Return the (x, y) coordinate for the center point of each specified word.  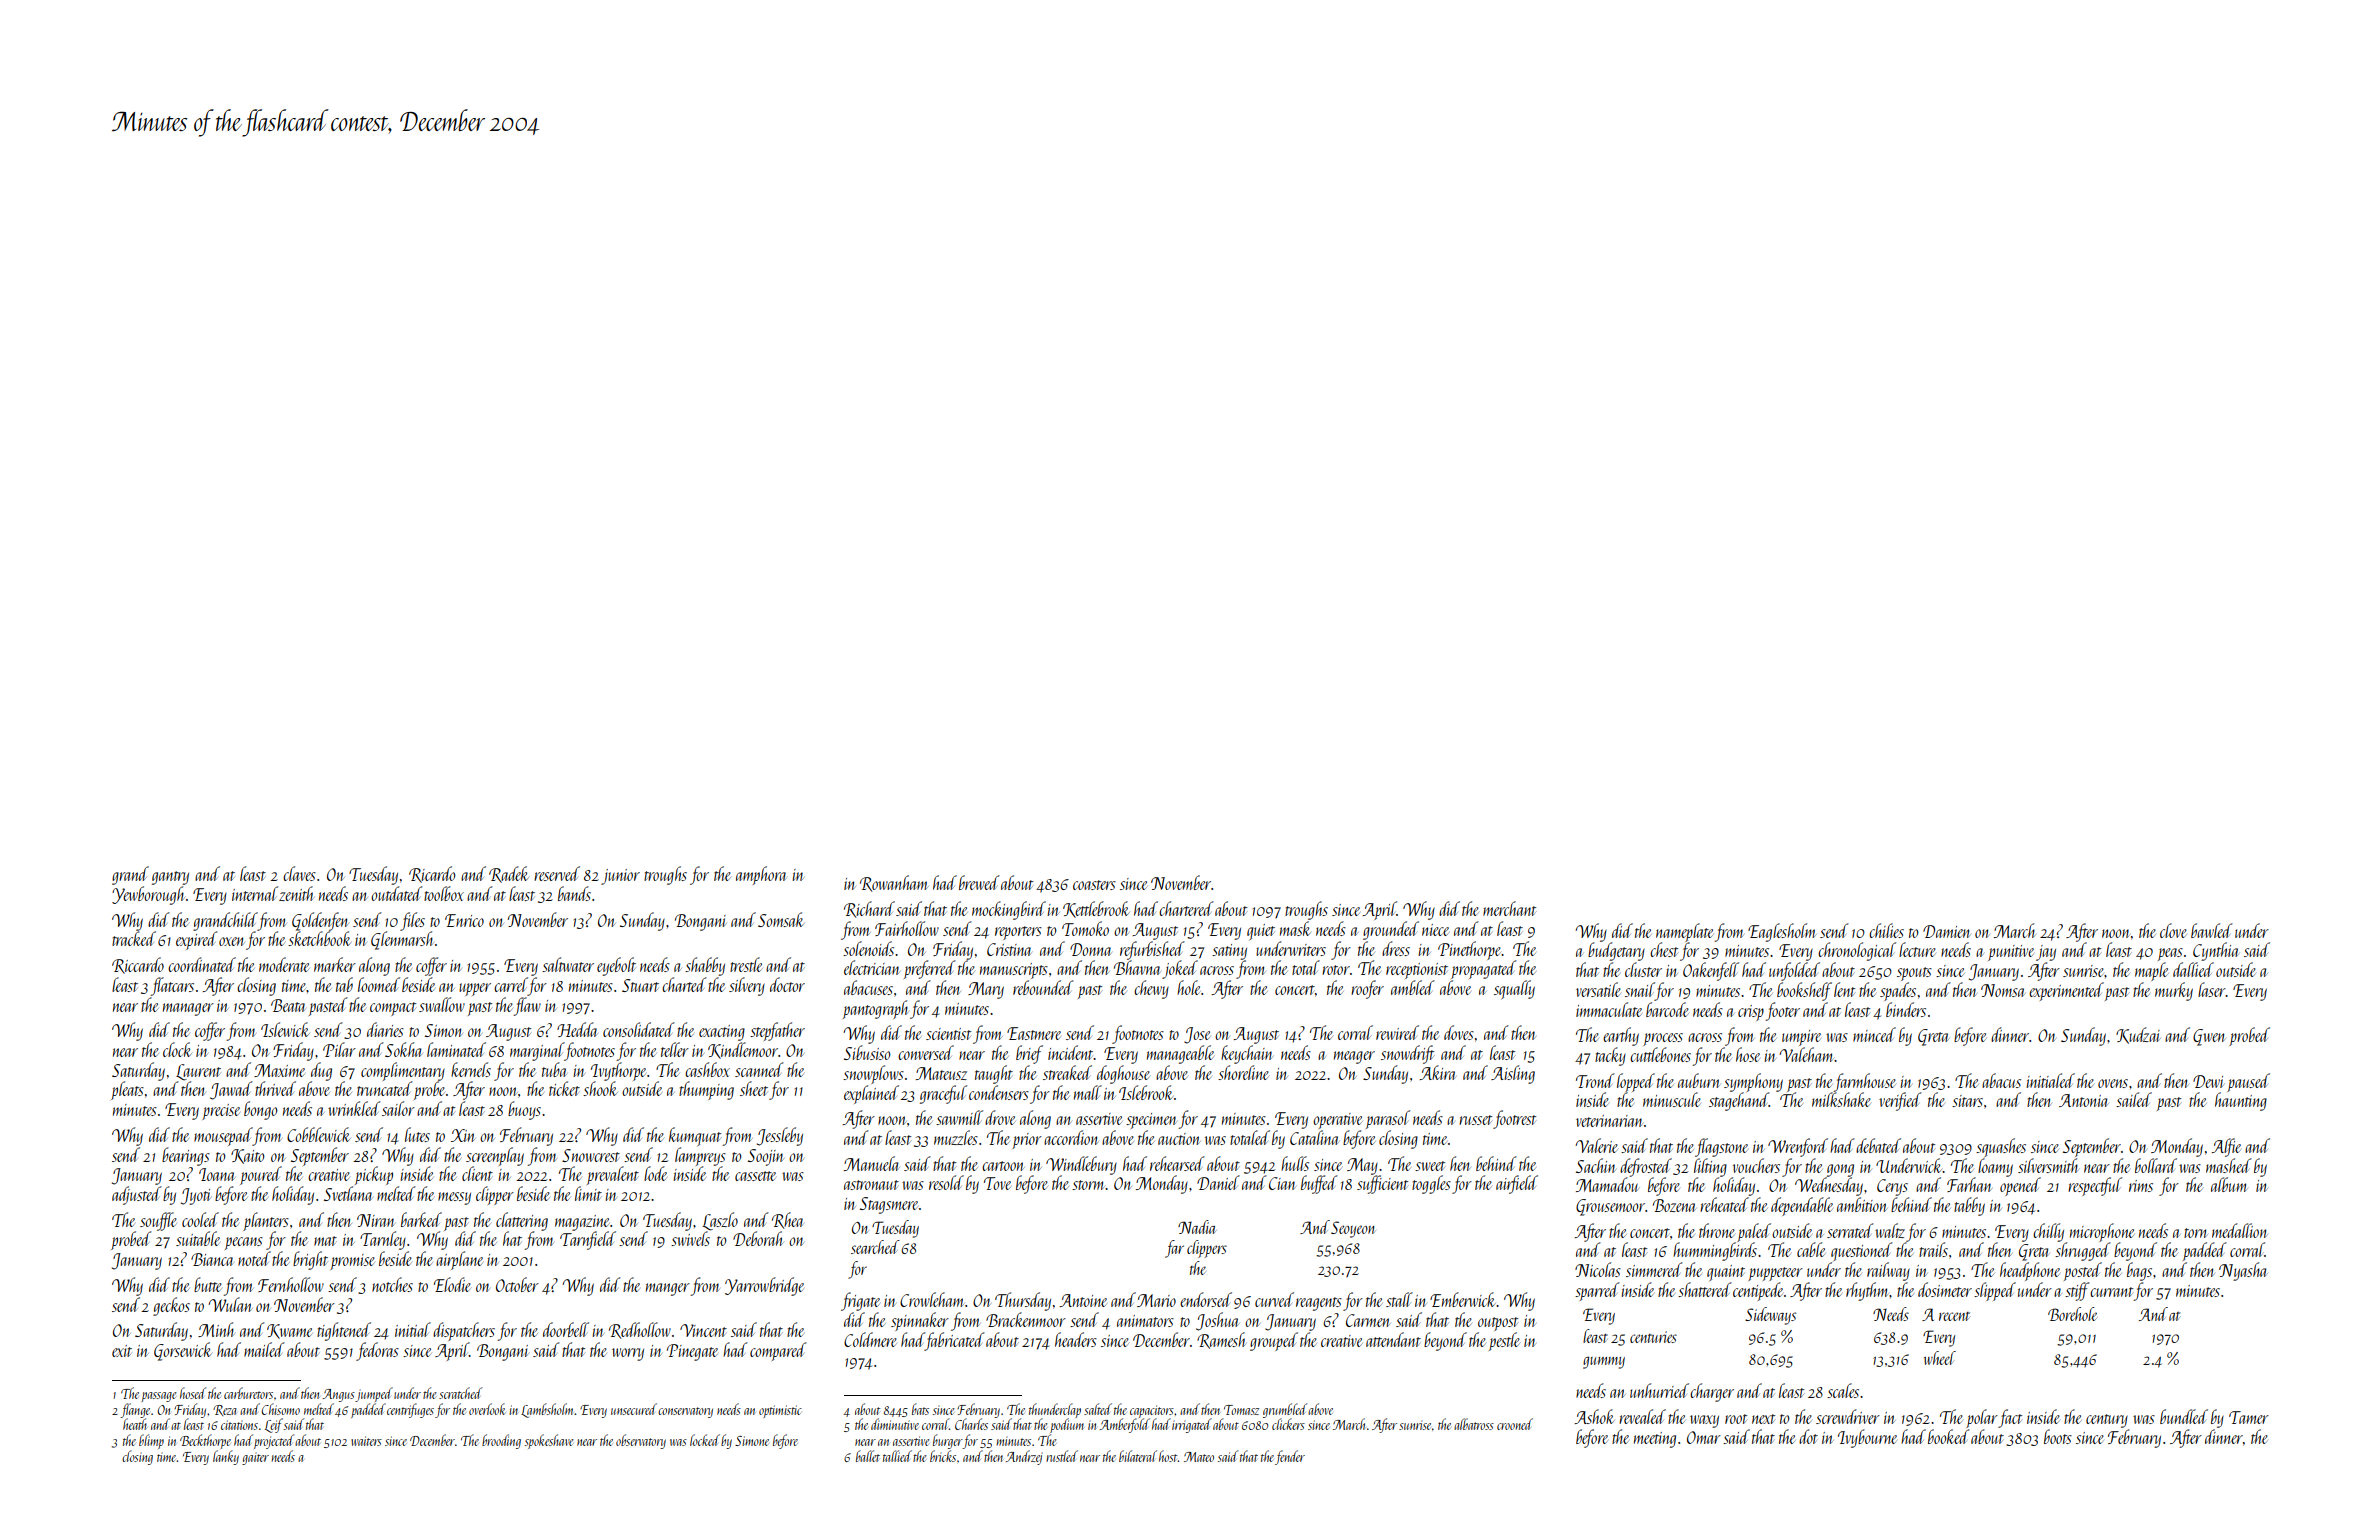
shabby (705, 966)
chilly (2048, 1232)
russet (1475, 1120)
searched (875, 1247)
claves (299, 873)
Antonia (2084, 1100)
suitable (198, 1238)
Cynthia (2216, 951)
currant (2111, 1292)
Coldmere (870, 1339)
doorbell (566, 1329)
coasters (1094, 885)
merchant (1509, 908)
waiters (366, 1441)
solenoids (868, 948)
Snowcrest (591, 1155)
